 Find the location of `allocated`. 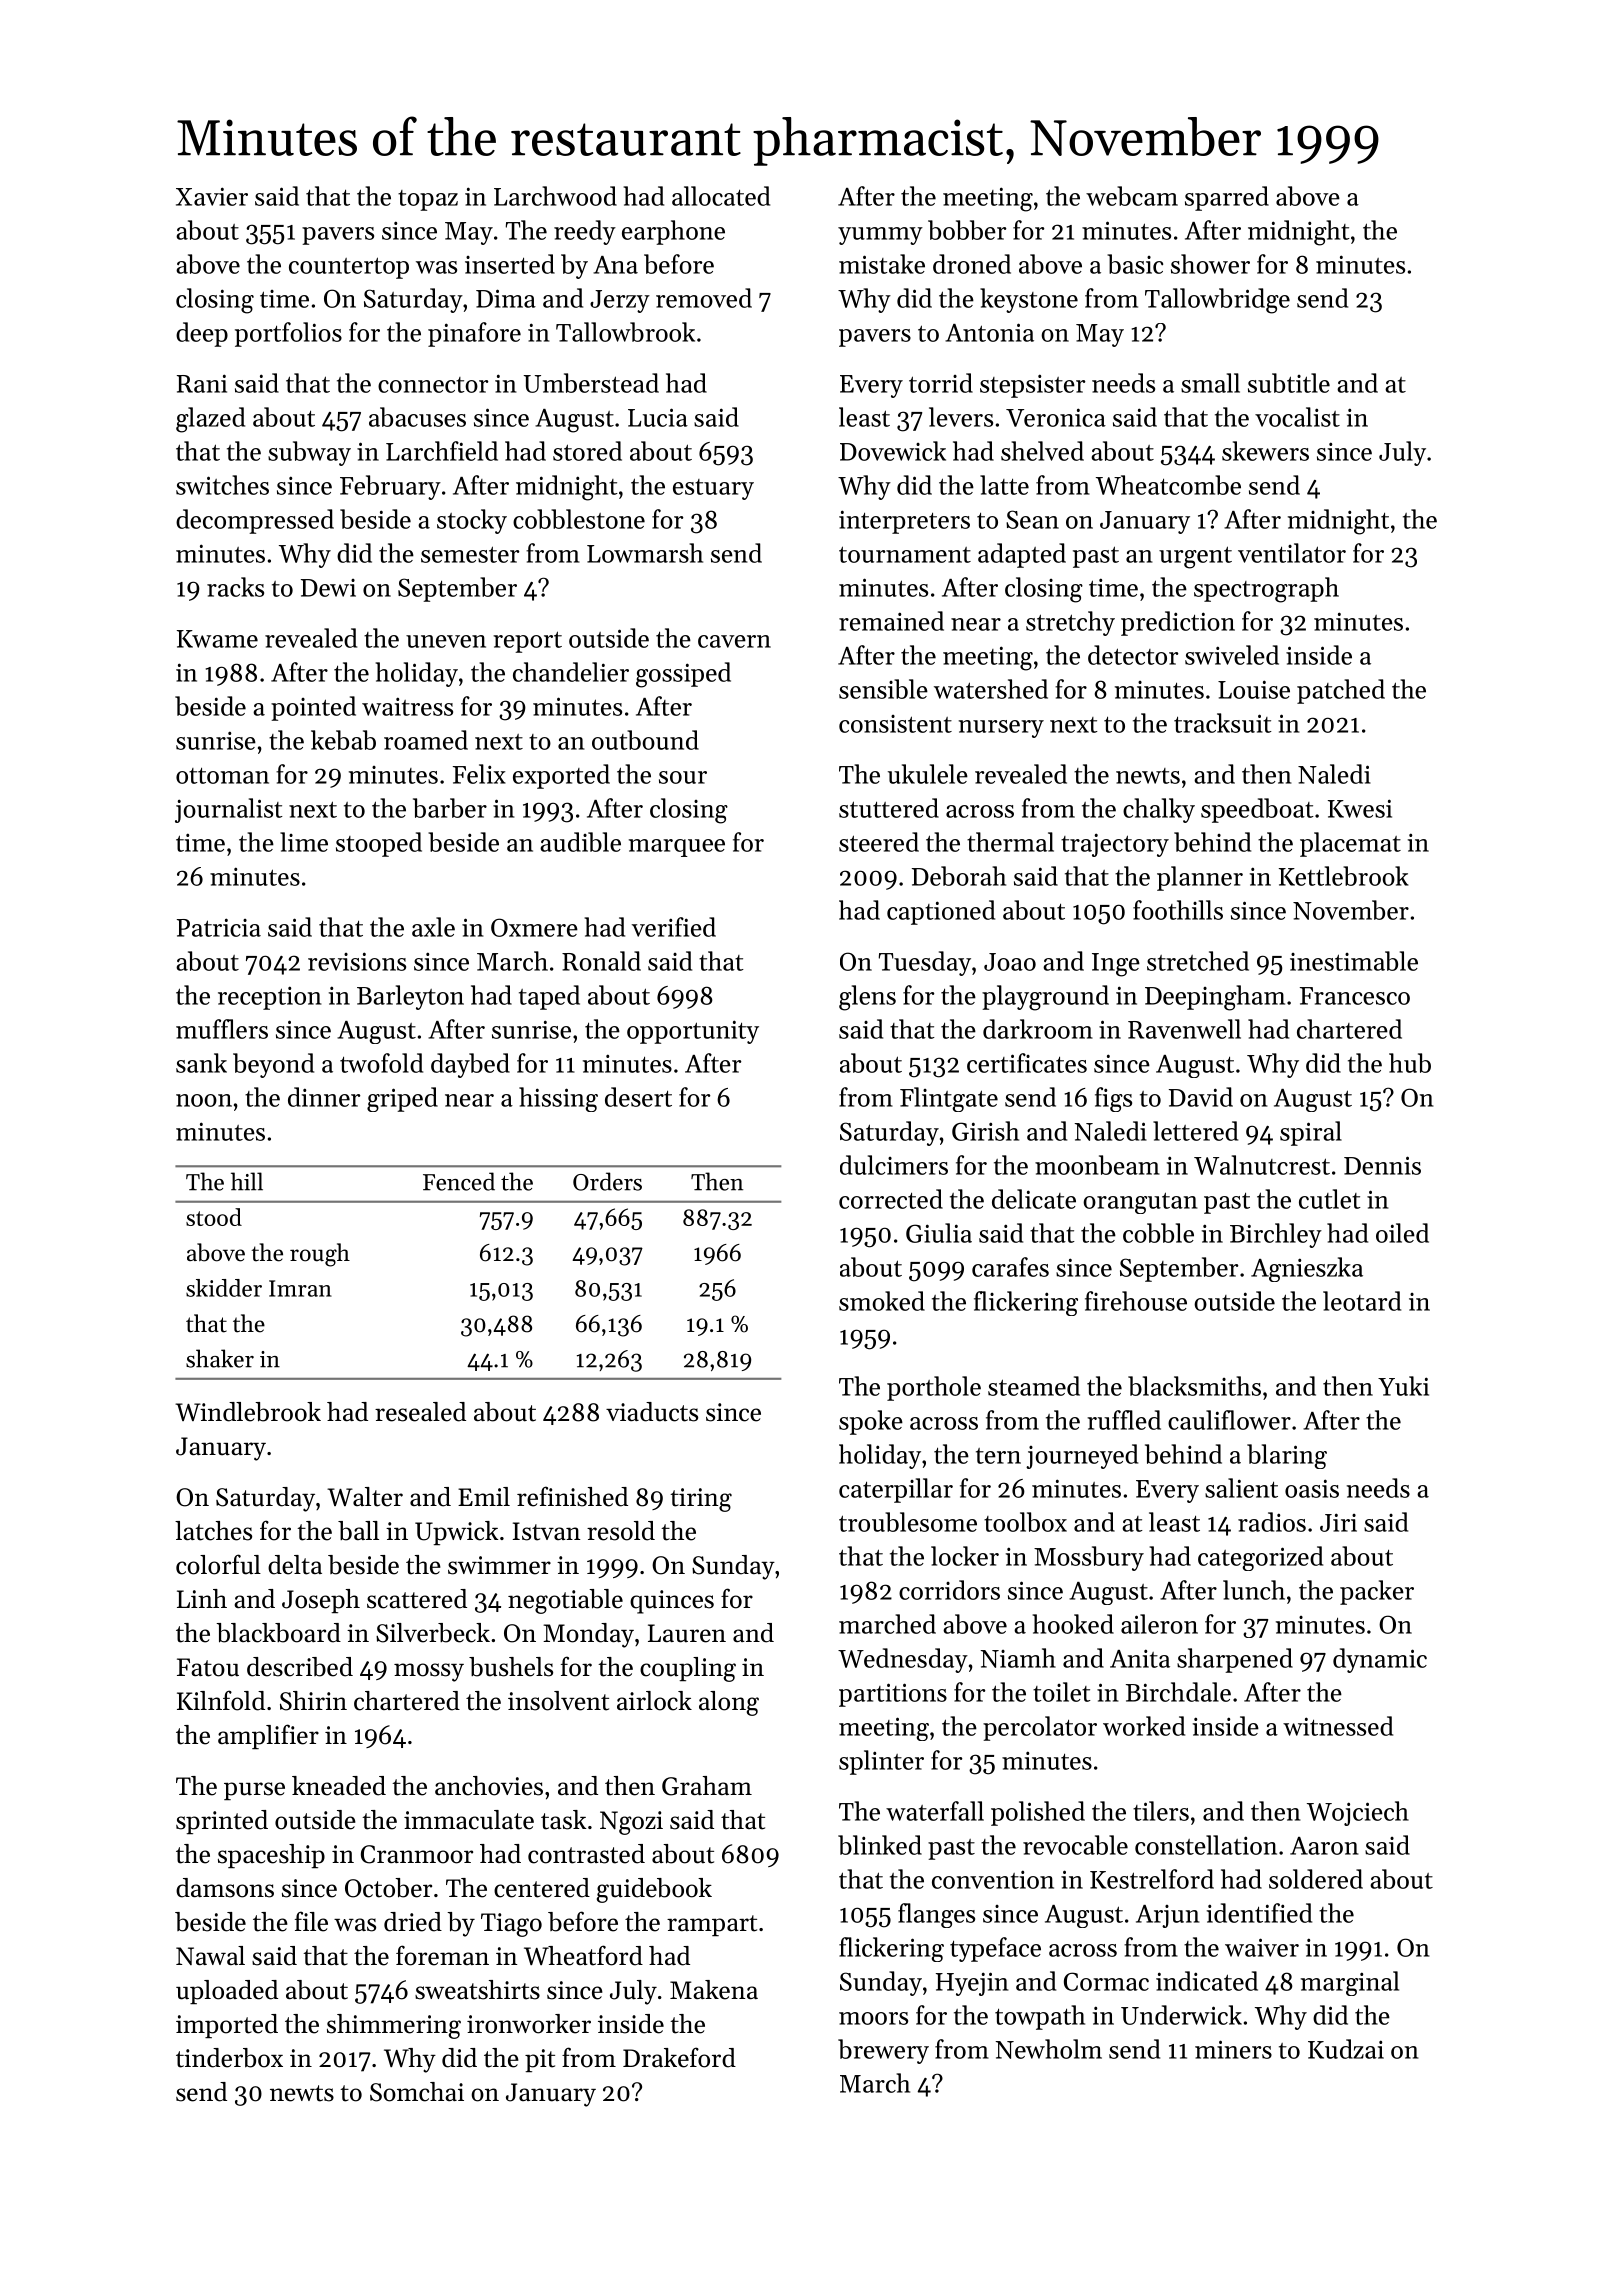

allocated is located at coordinates (721, 196).
